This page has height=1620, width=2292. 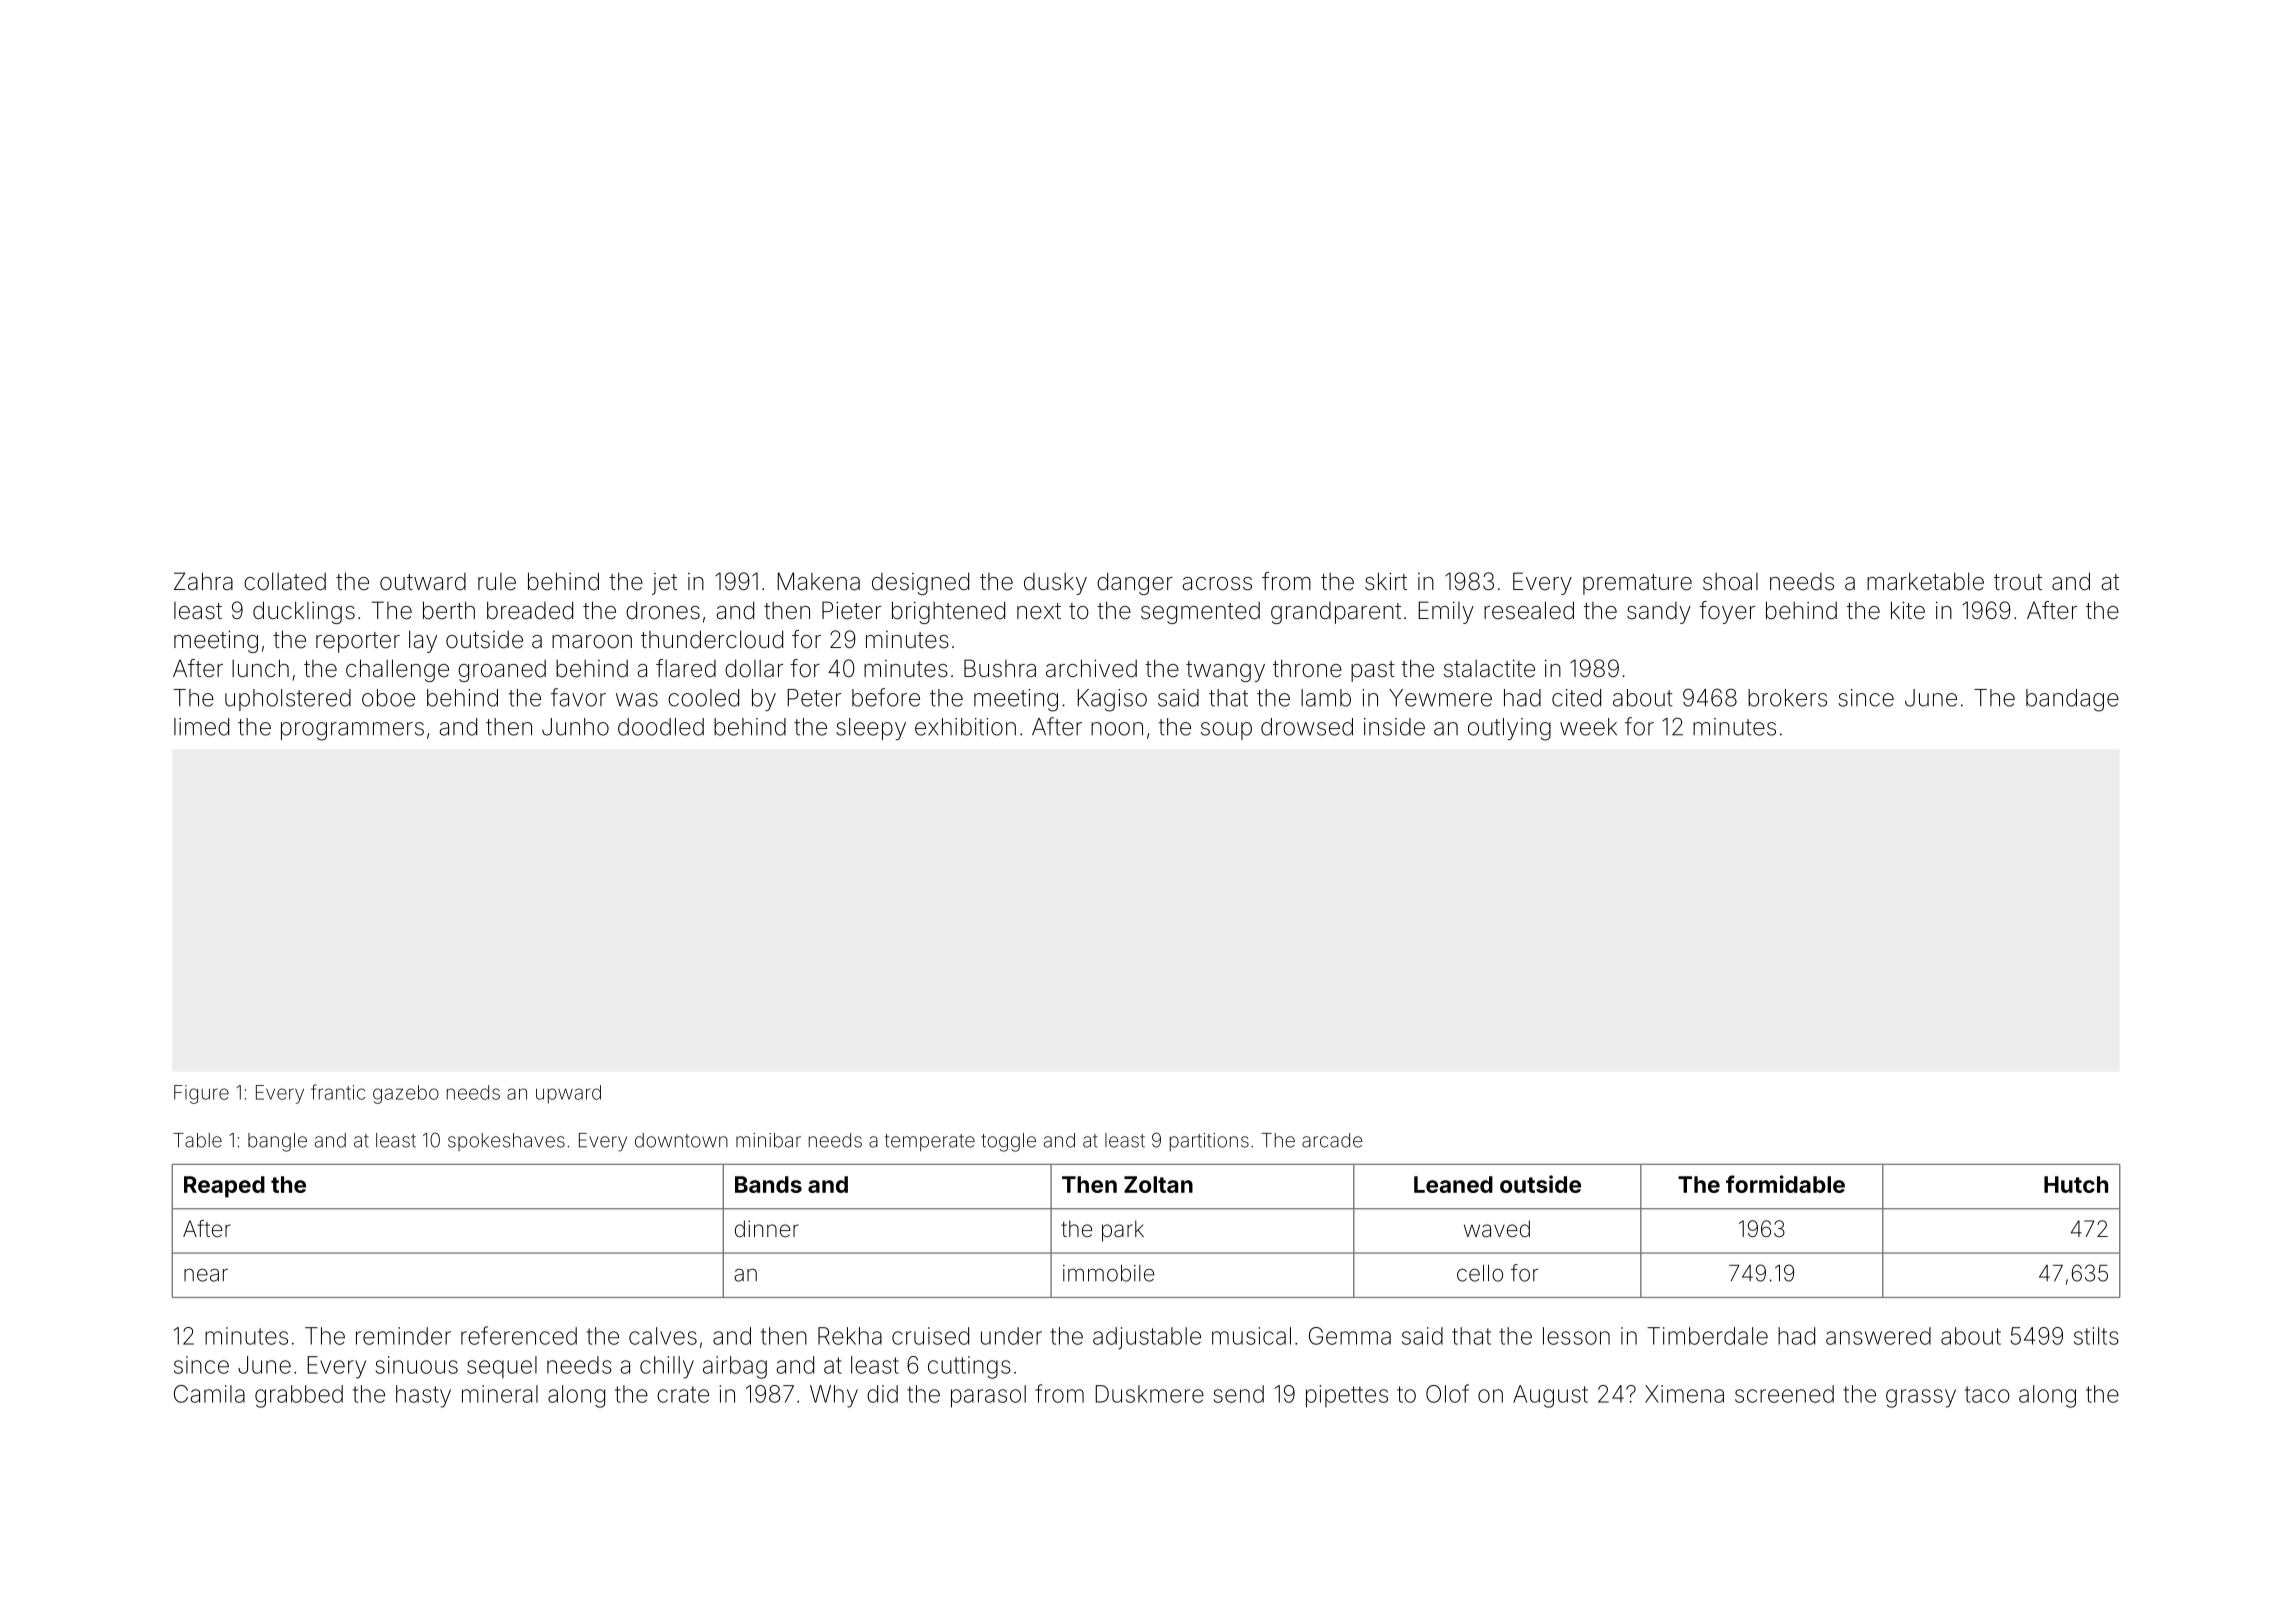 I want to click on trout, so click(x=2018, y=582).
